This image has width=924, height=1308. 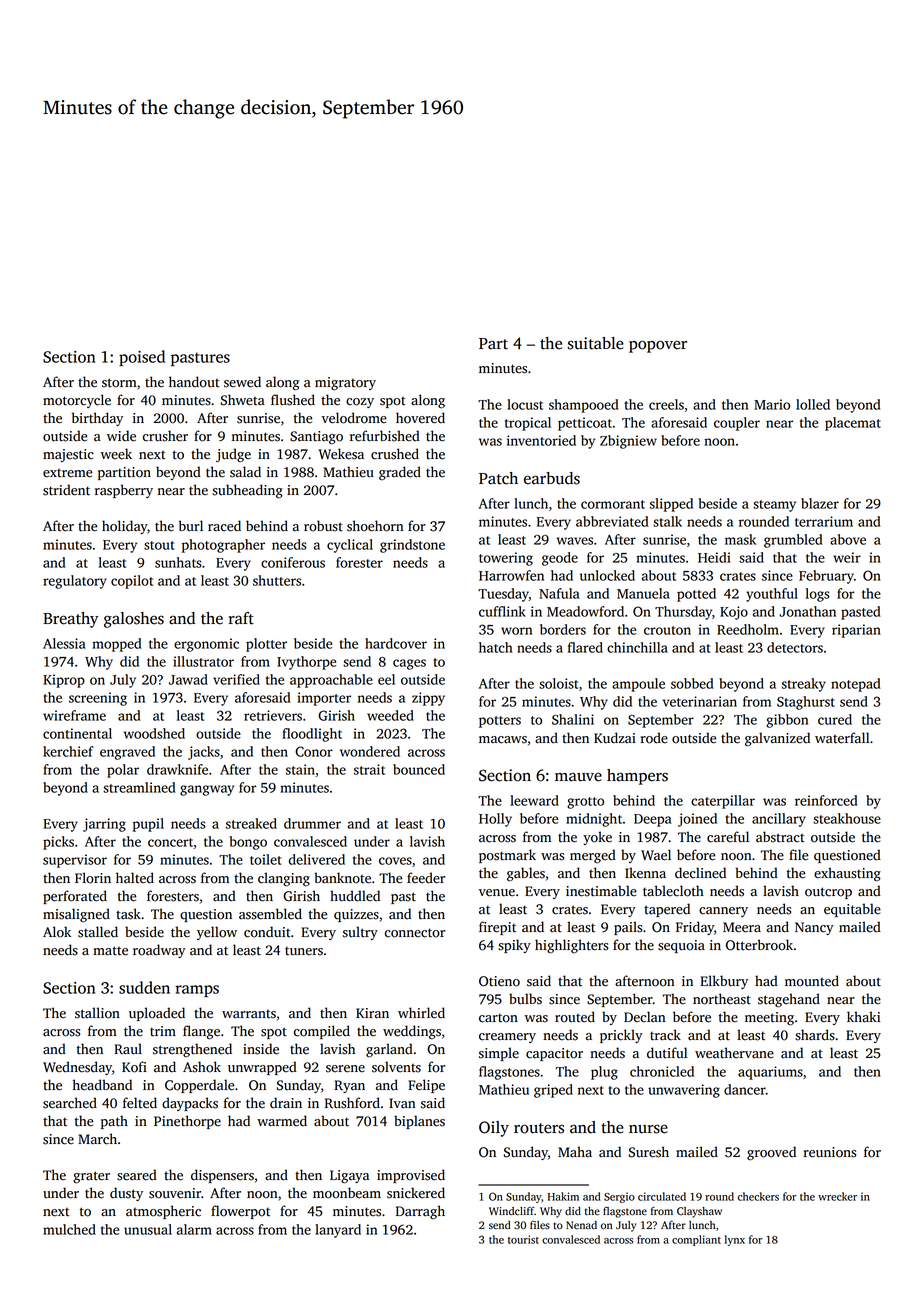 What do you see at coordinates (415, 933) in the image?
I see `connector` at bounding box center [415, 933].
